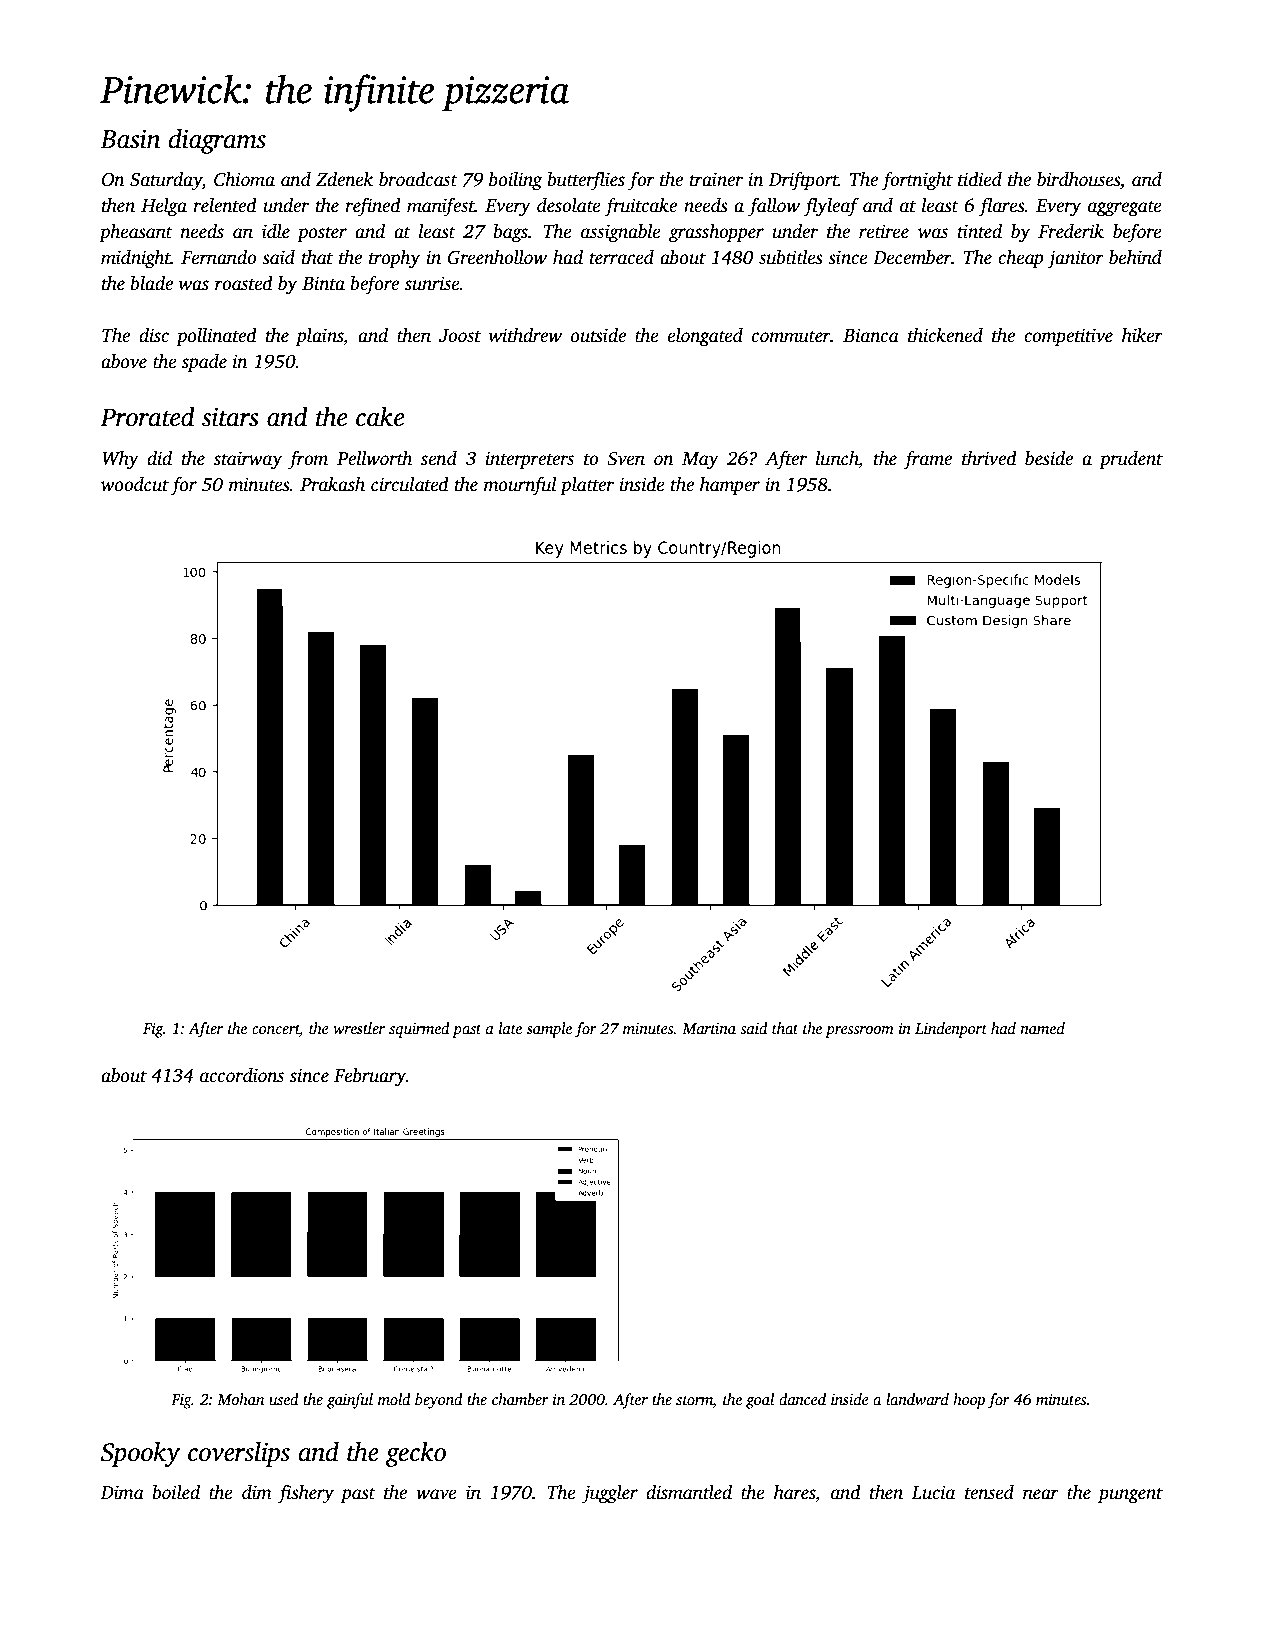 Image resolution: width=1263 pixels, height=1634 pixels. I want to click on butterflies, so click(586, 181).
